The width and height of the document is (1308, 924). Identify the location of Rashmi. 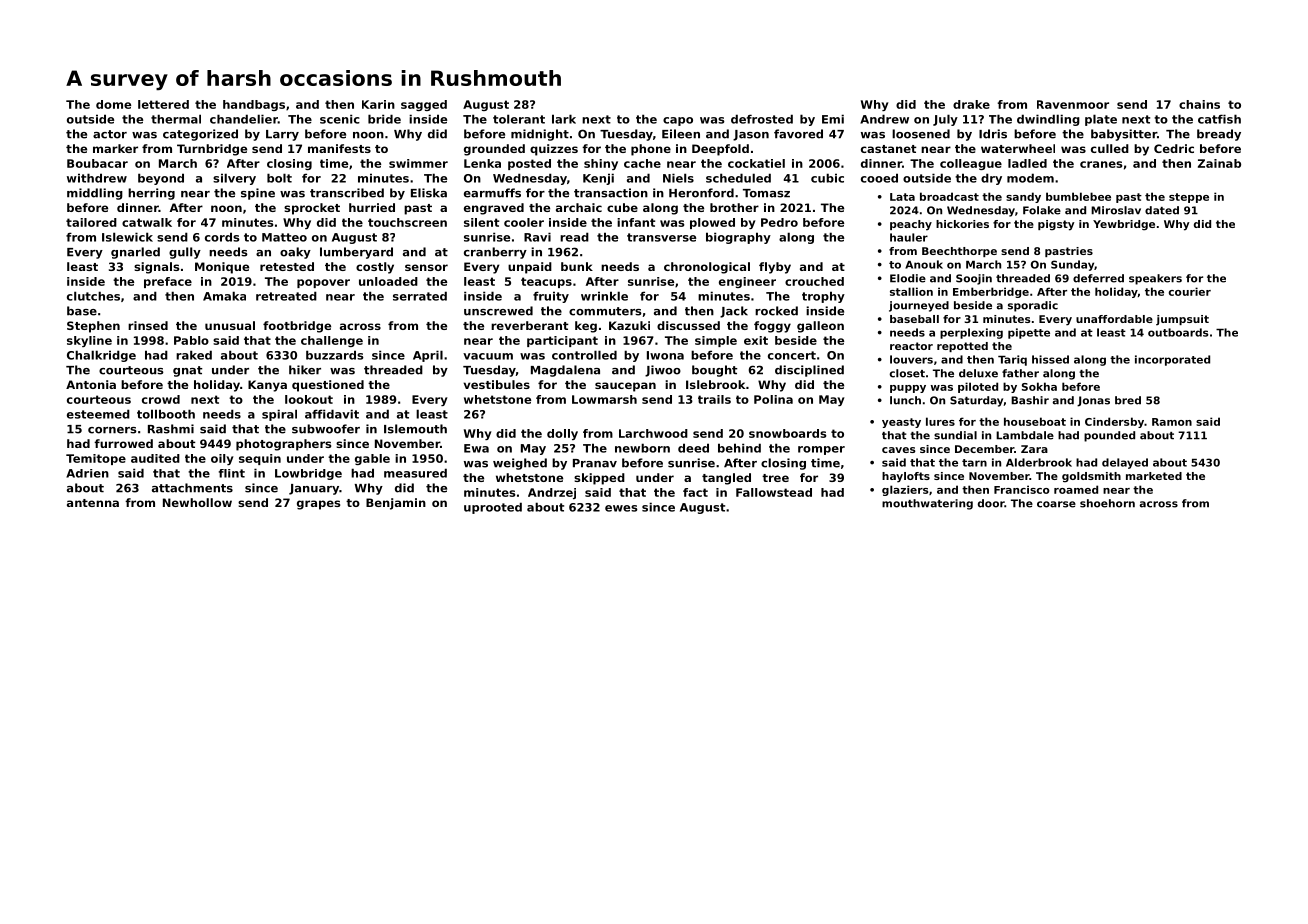
(171, 429).
